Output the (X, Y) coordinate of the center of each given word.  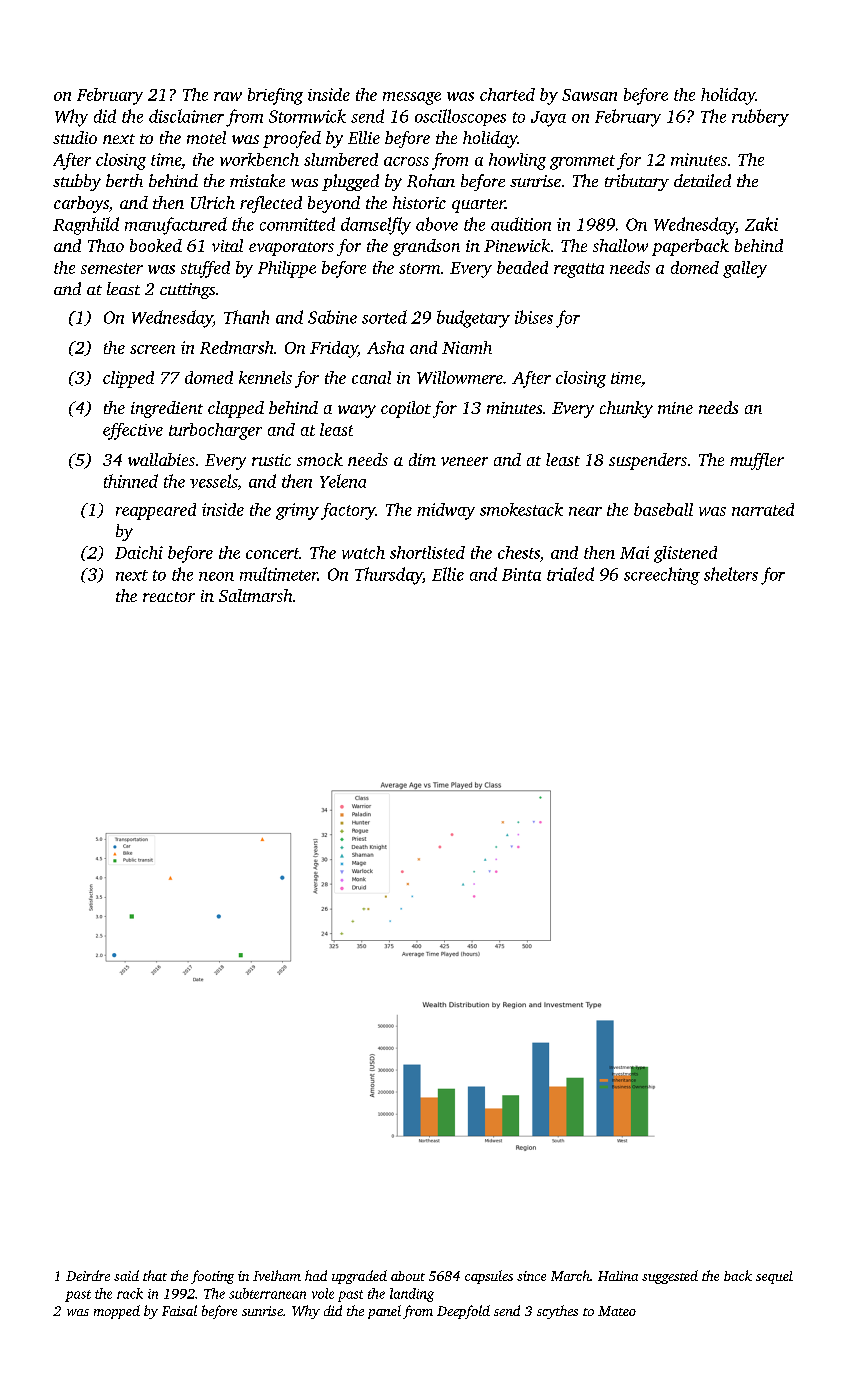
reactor (169, 597)
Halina (618, 1276)
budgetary (473, 319)
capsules (489, 1277)
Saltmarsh (255, 595)
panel (384, 1312)
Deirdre (88, 1275)
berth (124, 180)
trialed (570, 574)
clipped (128, 379)
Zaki (761, 224)
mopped (117, 1312)
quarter (478, 206)
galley (745, 269)
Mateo (617, 1311)
